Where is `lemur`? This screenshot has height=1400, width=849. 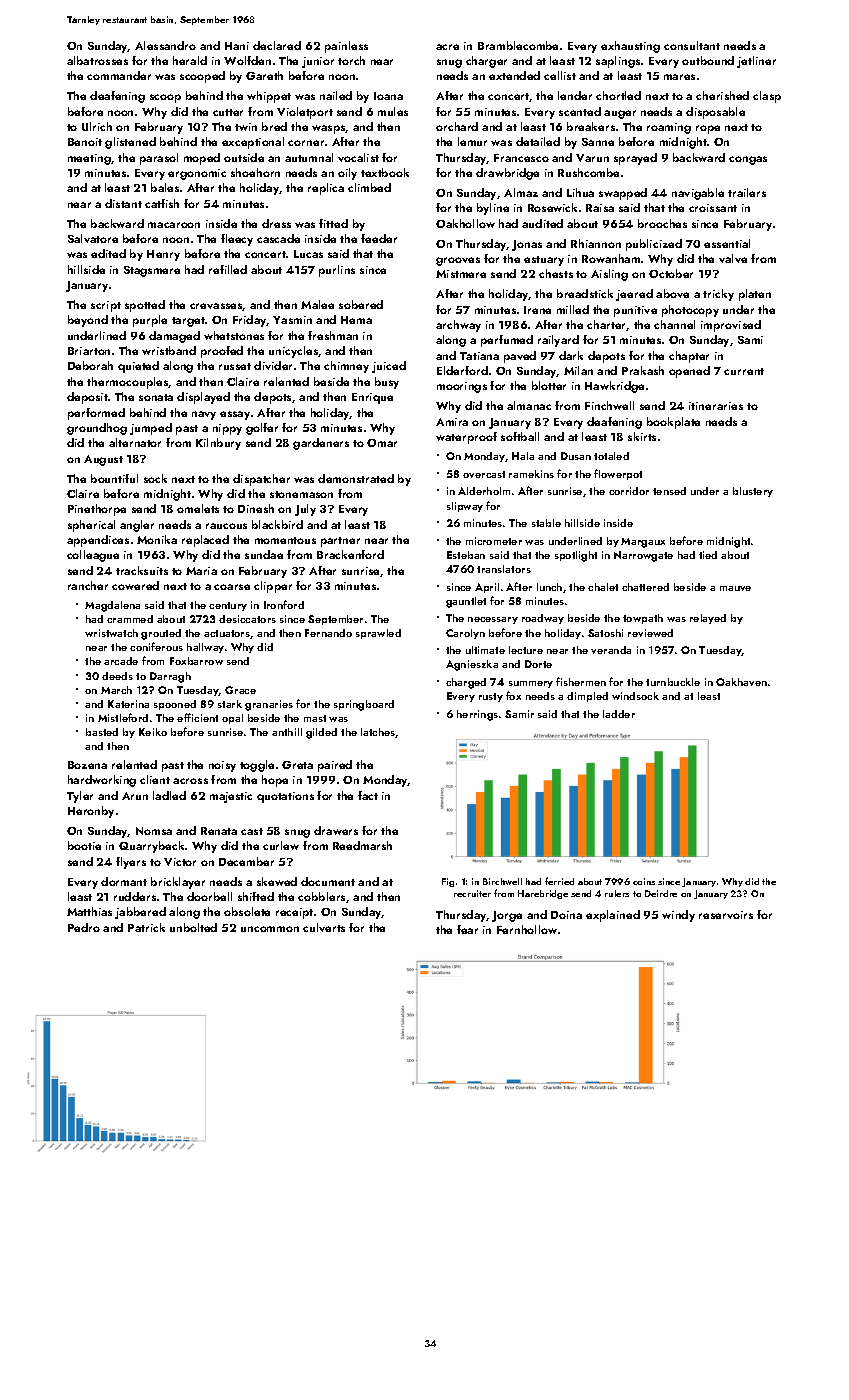 lemur is located at coordinates (472, 141).
